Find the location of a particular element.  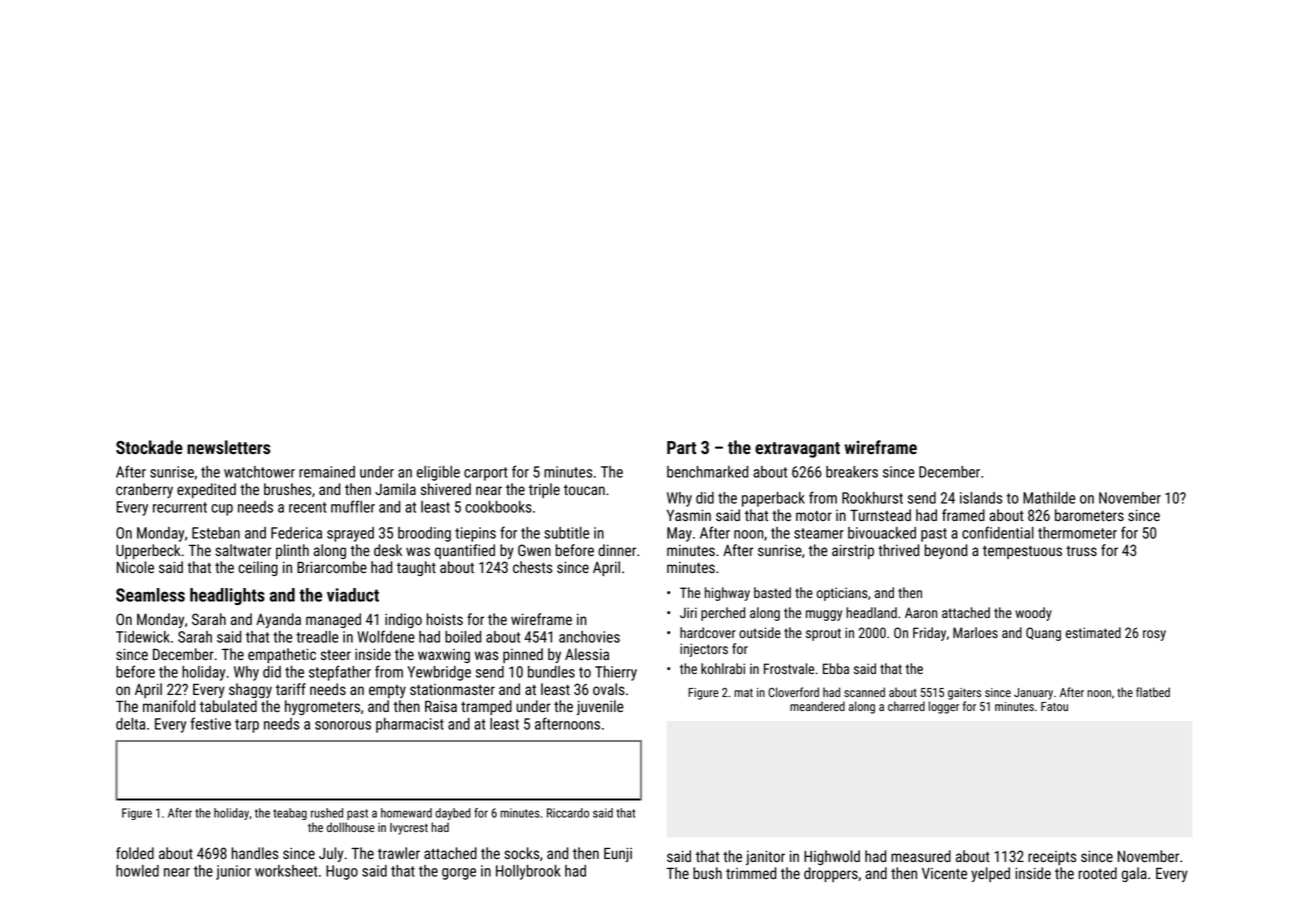

viaduct is located at coordinates (353, 595).
